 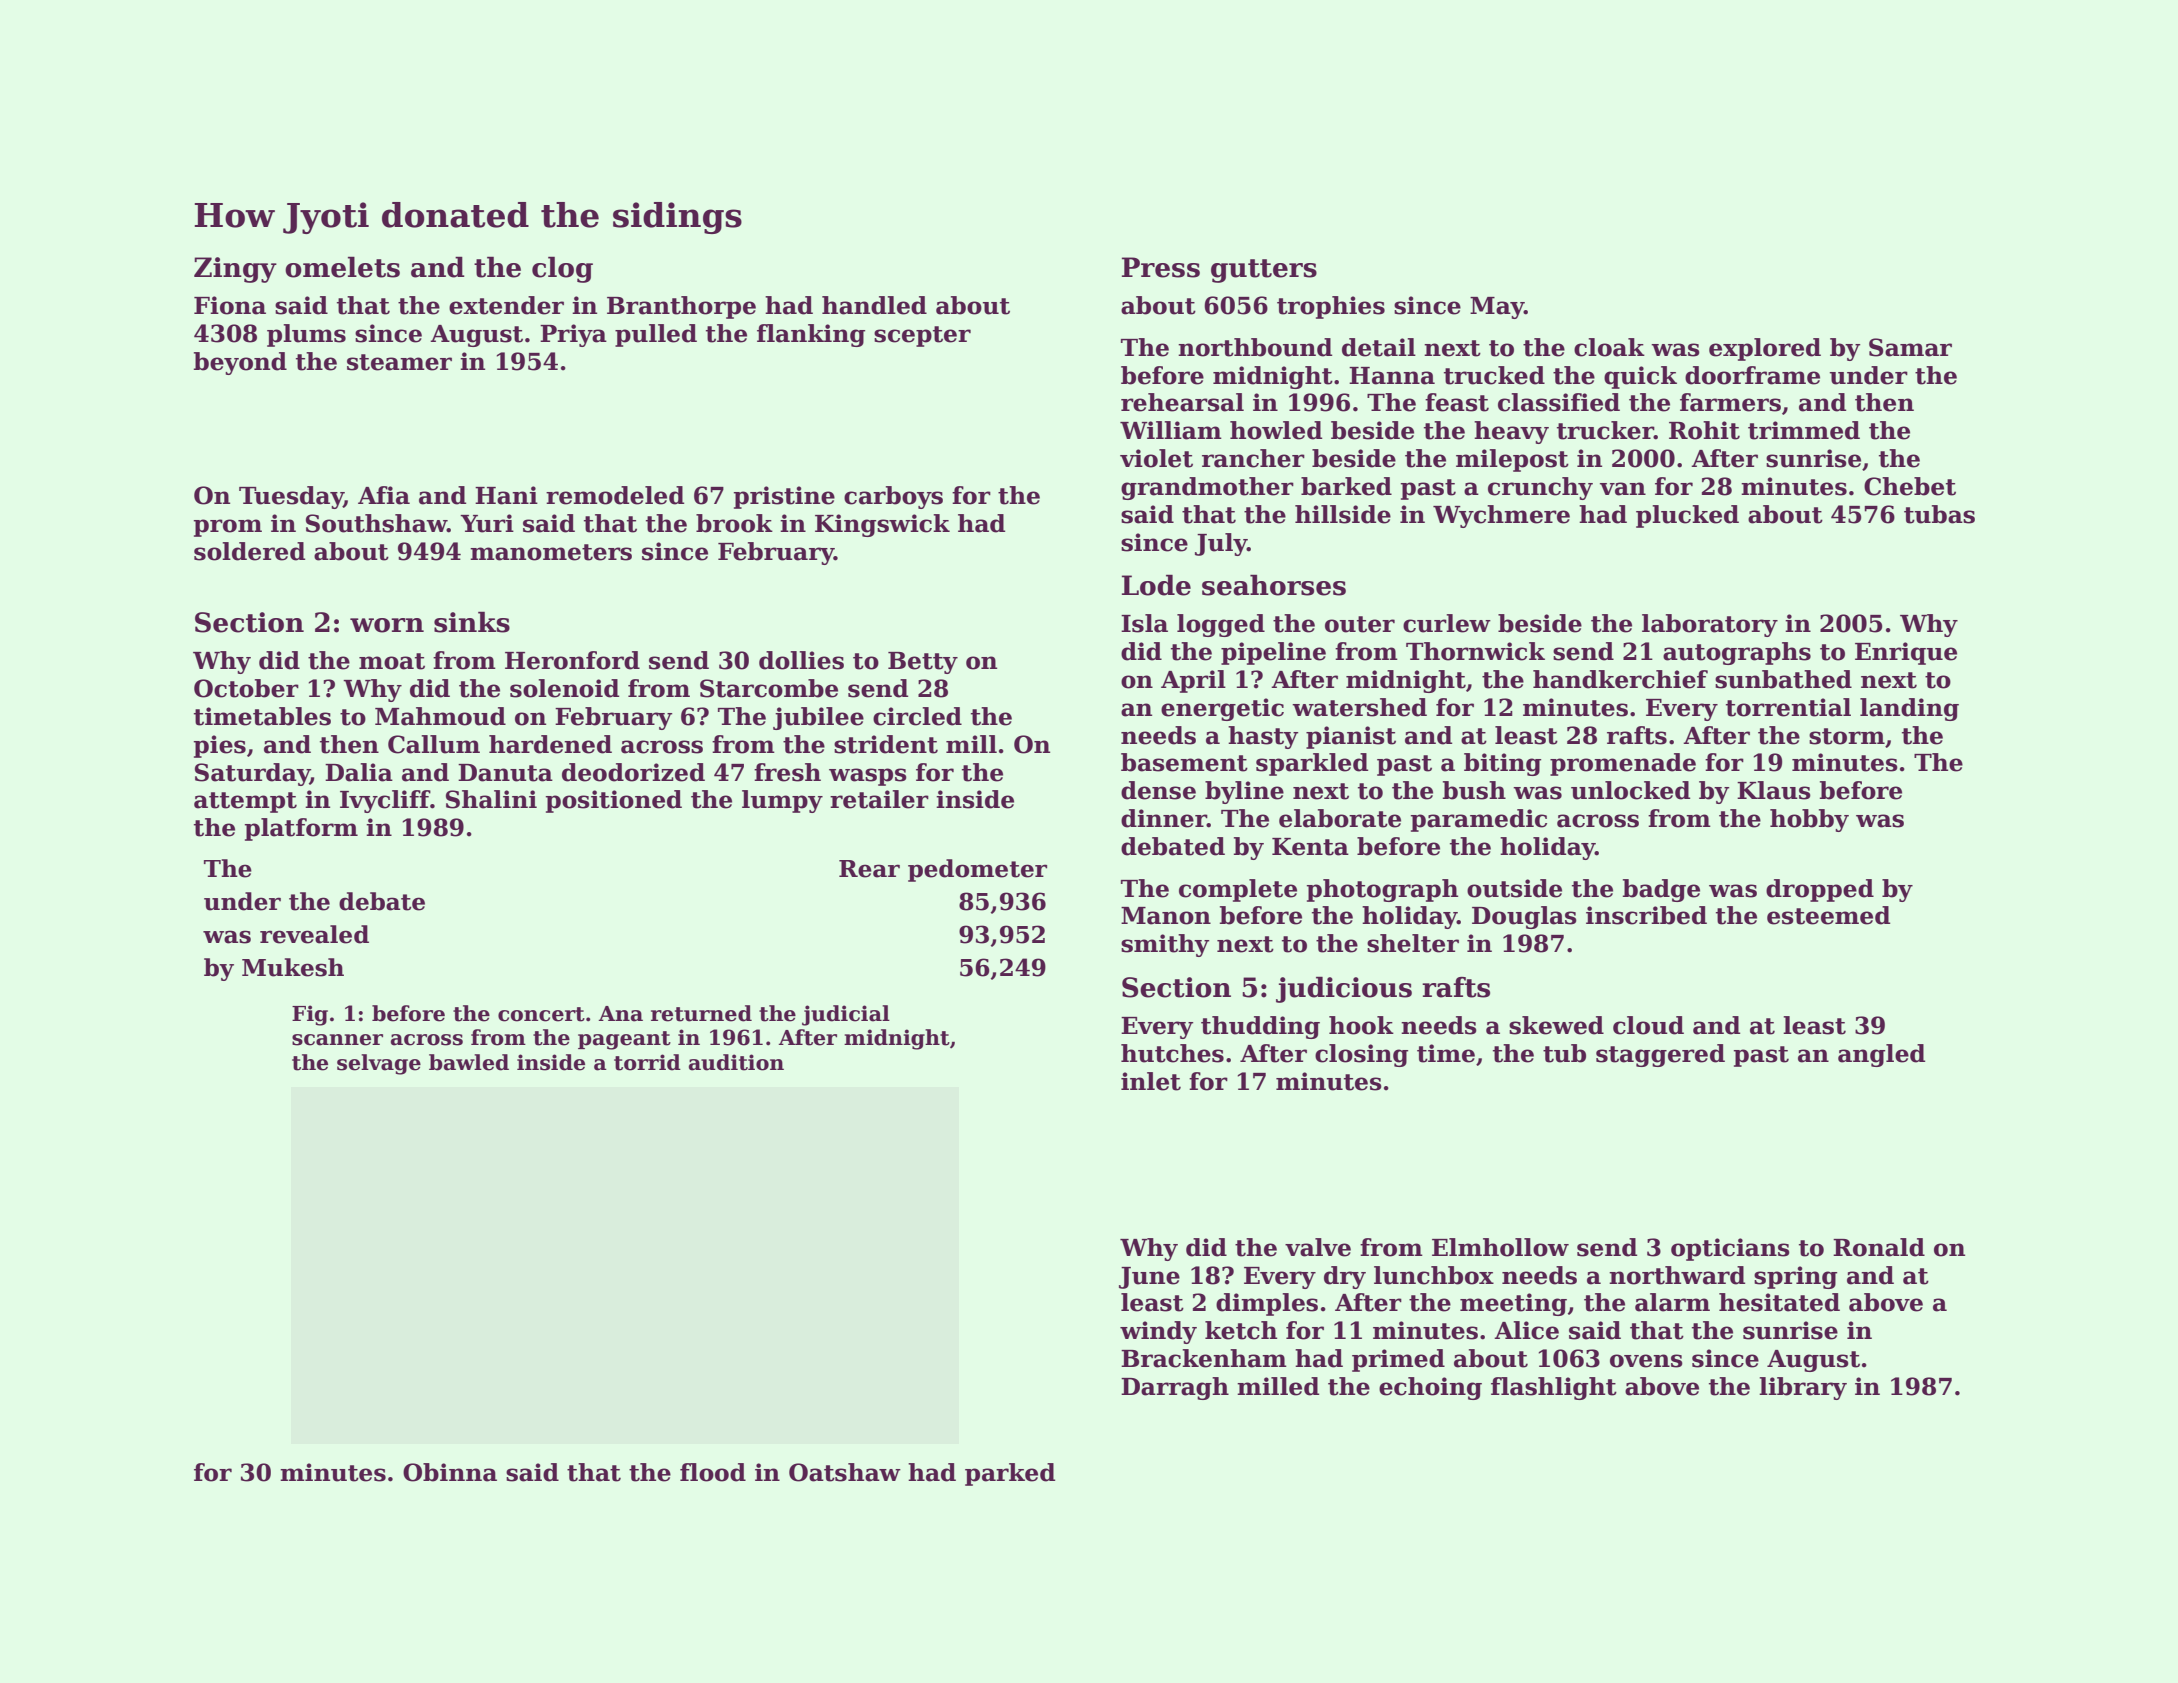 I want to click on outer, so click(x=1360, y=624).
